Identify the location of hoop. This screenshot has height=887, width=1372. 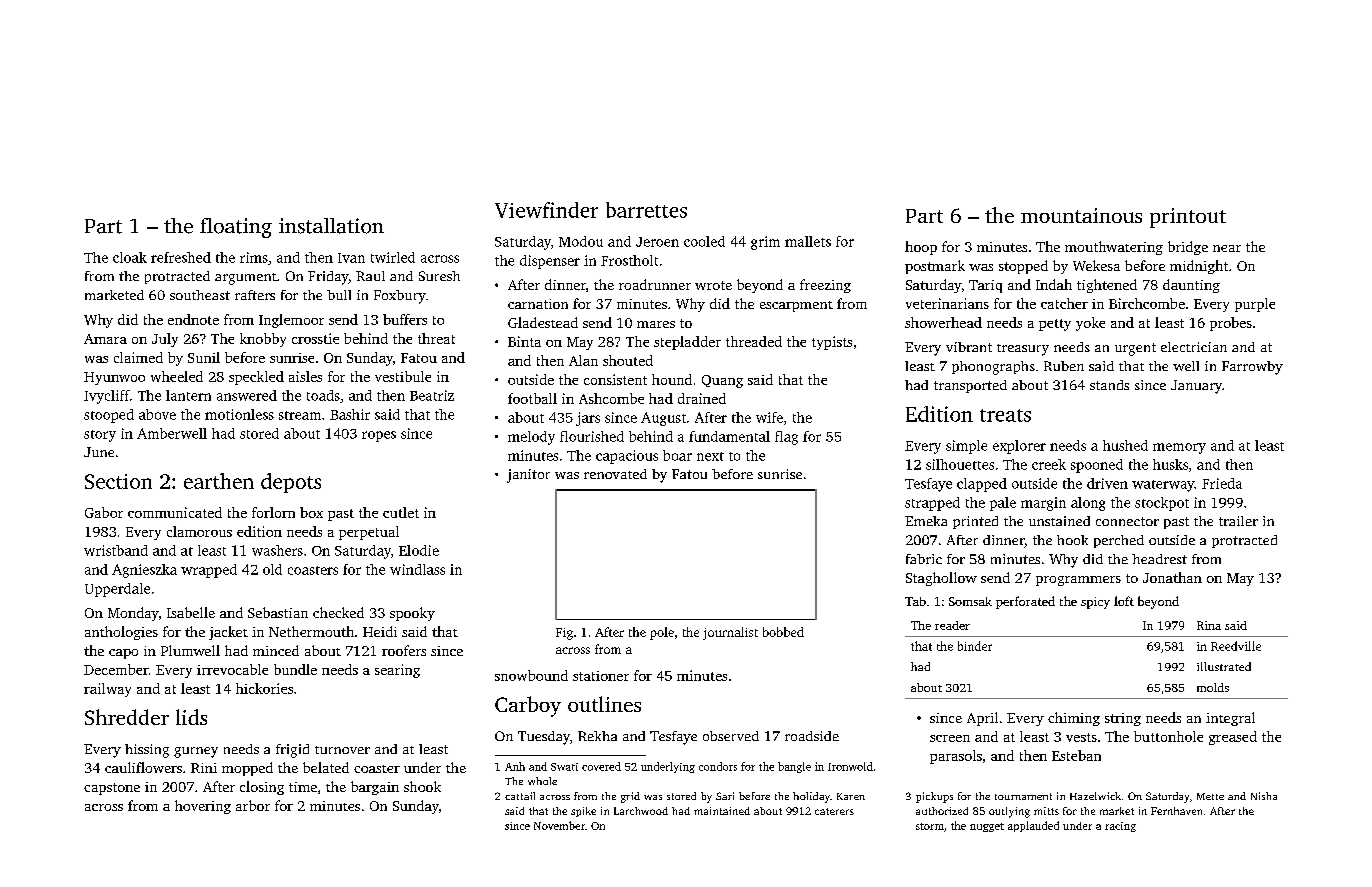
(921, 248).
